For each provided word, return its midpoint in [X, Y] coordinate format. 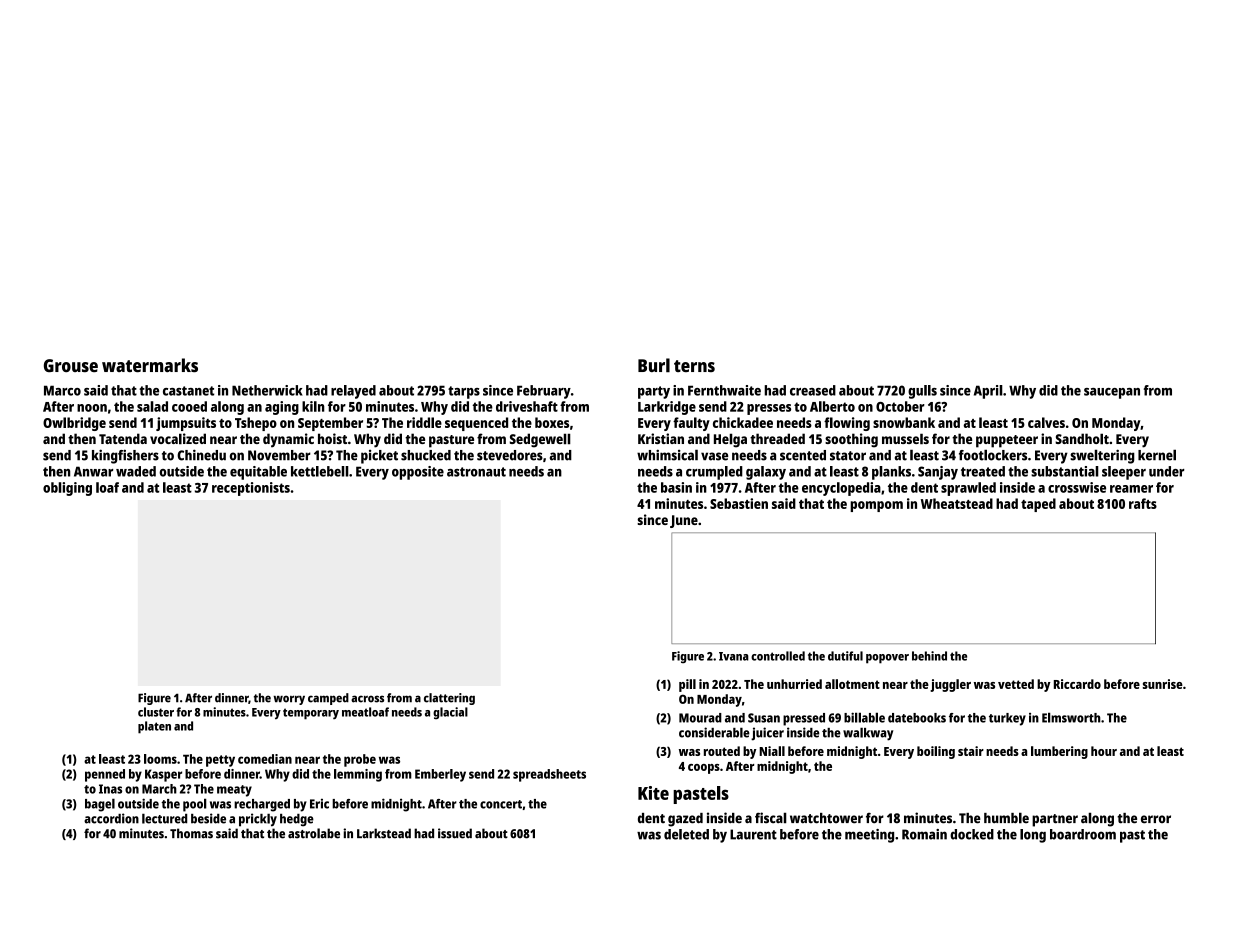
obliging [67, 489]
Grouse [71, 365]
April [988, 392]
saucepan [1112, 393]
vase [714, 456]
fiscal [771, 818]
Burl [654, 365]
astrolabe [314, 833]
